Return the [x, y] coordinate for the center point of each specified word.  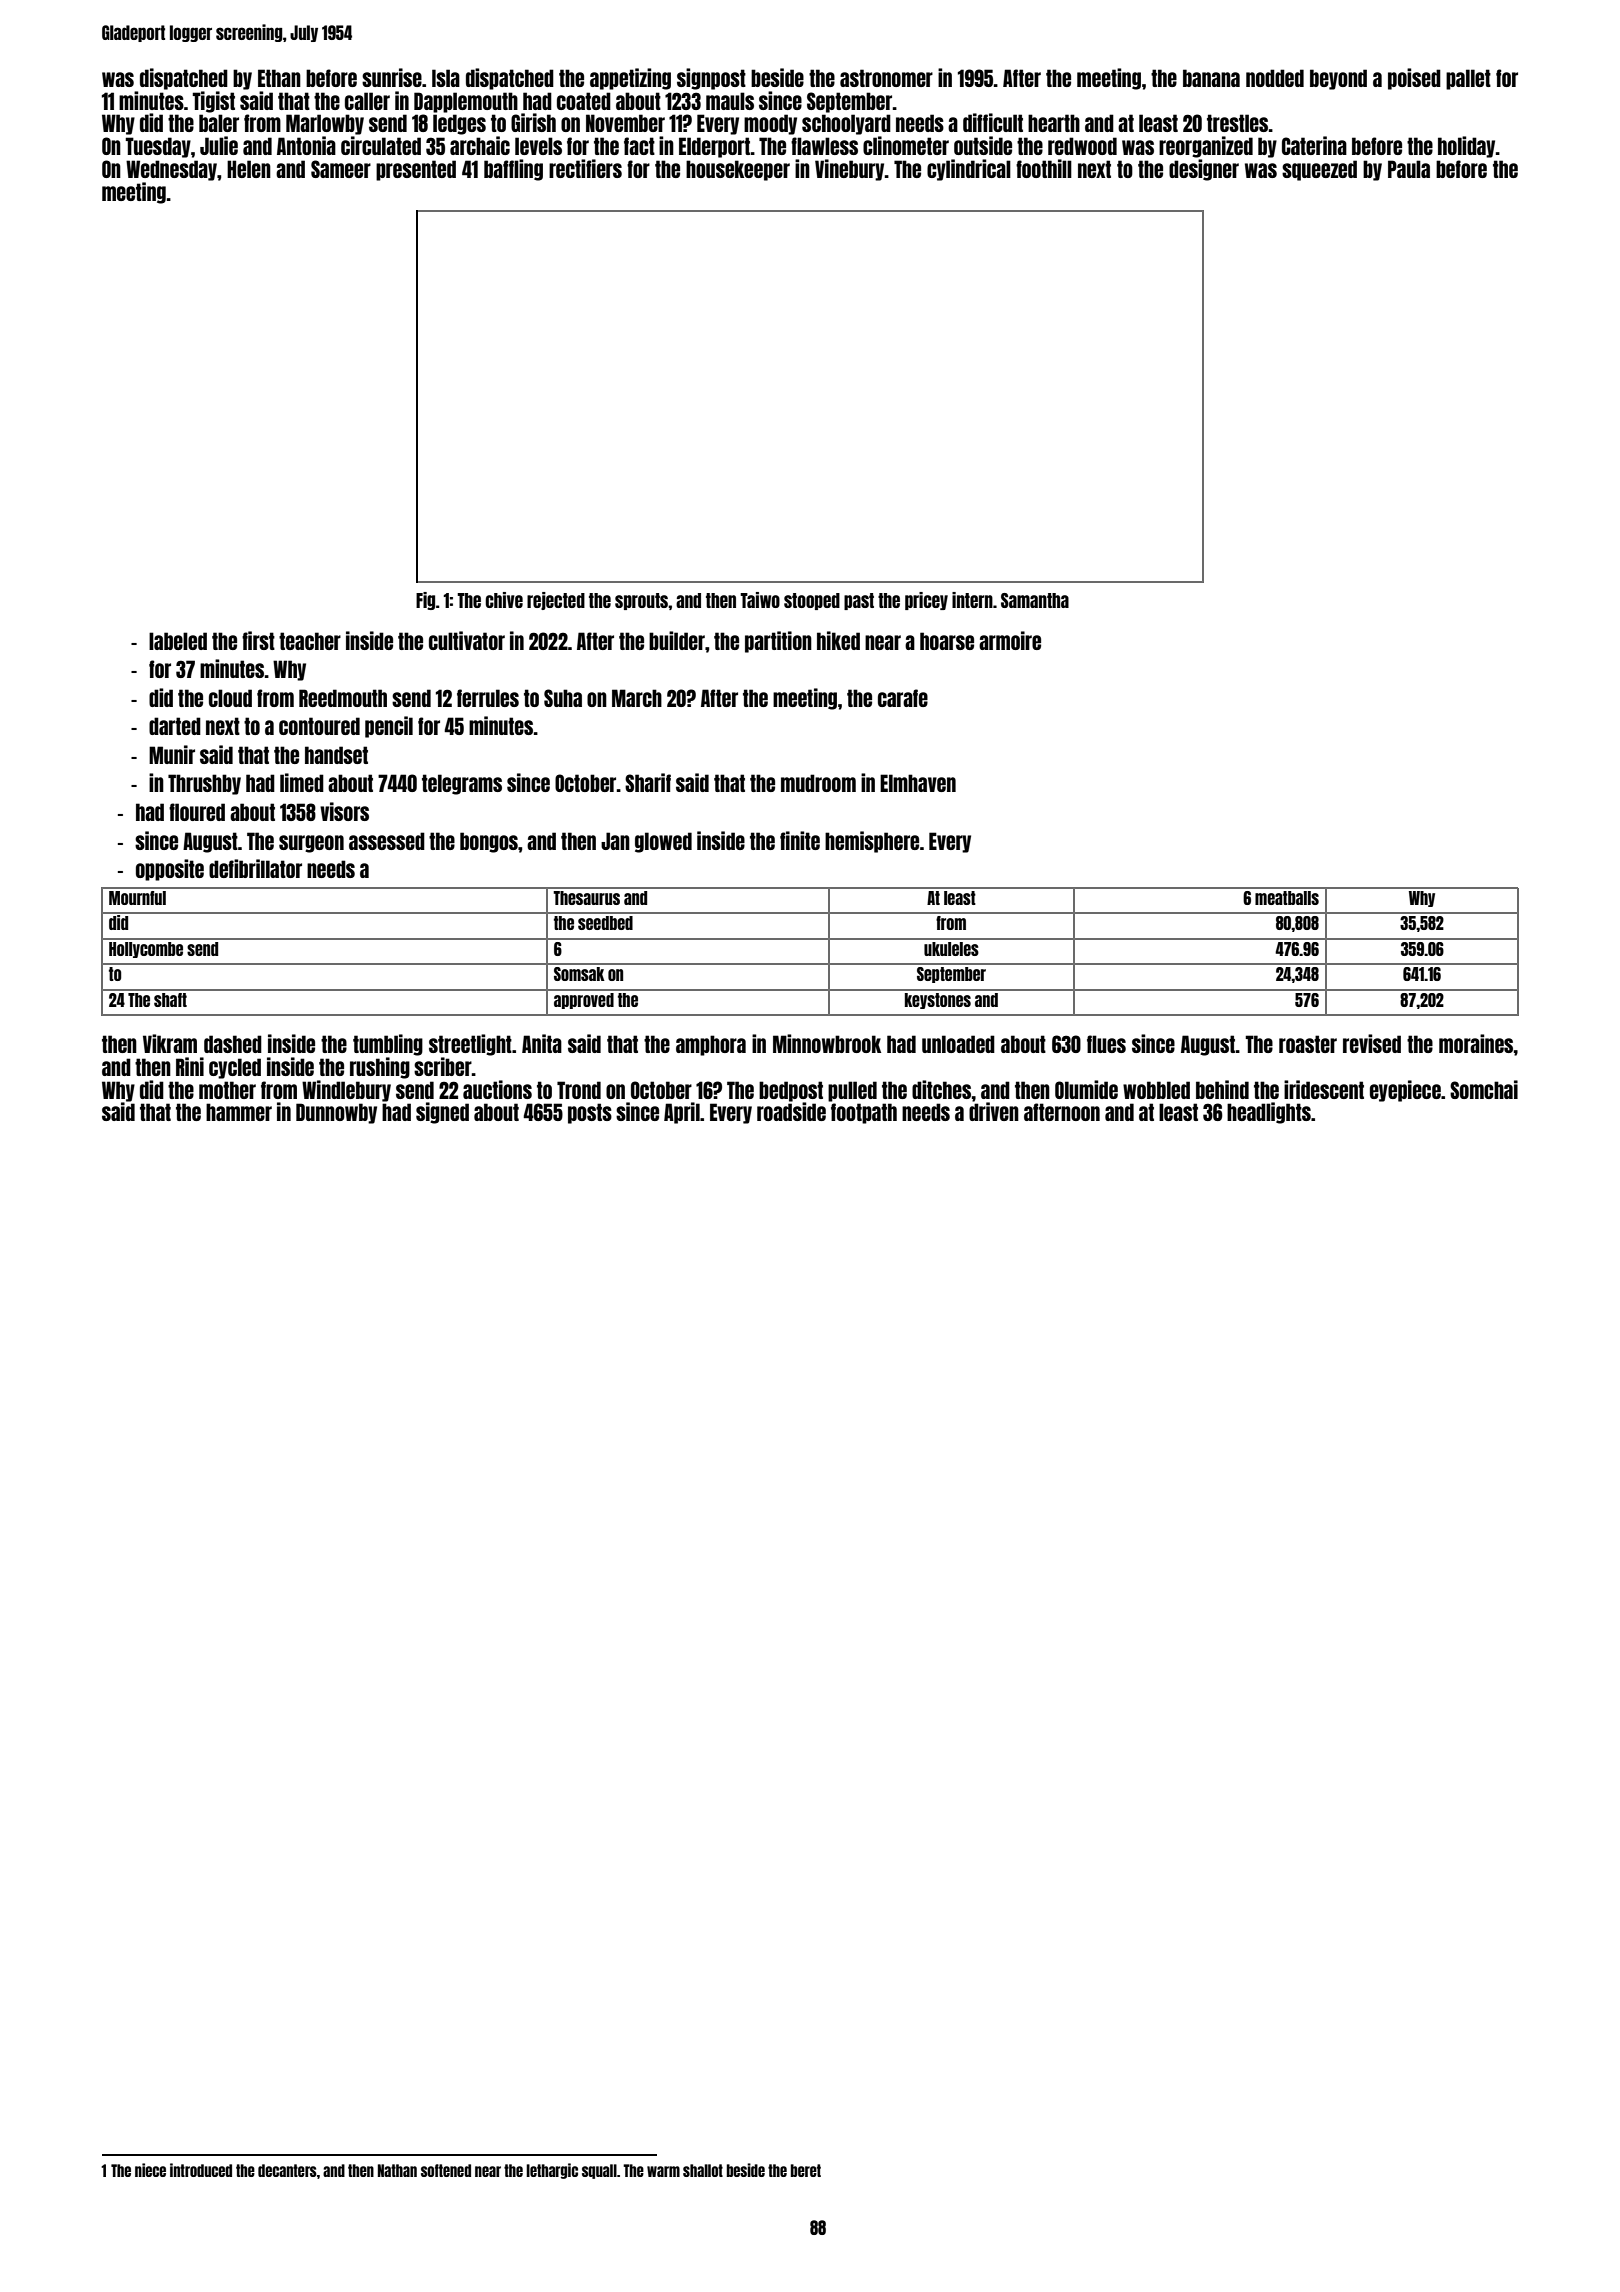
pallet [1468, 79]
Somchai [1484, 1089]
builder [677, 640]
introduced [201, 2170]
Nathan [397, 2170]
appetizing [630, 79]
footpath [864, 1113]
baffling [513, 170]
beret [806, 2170]
